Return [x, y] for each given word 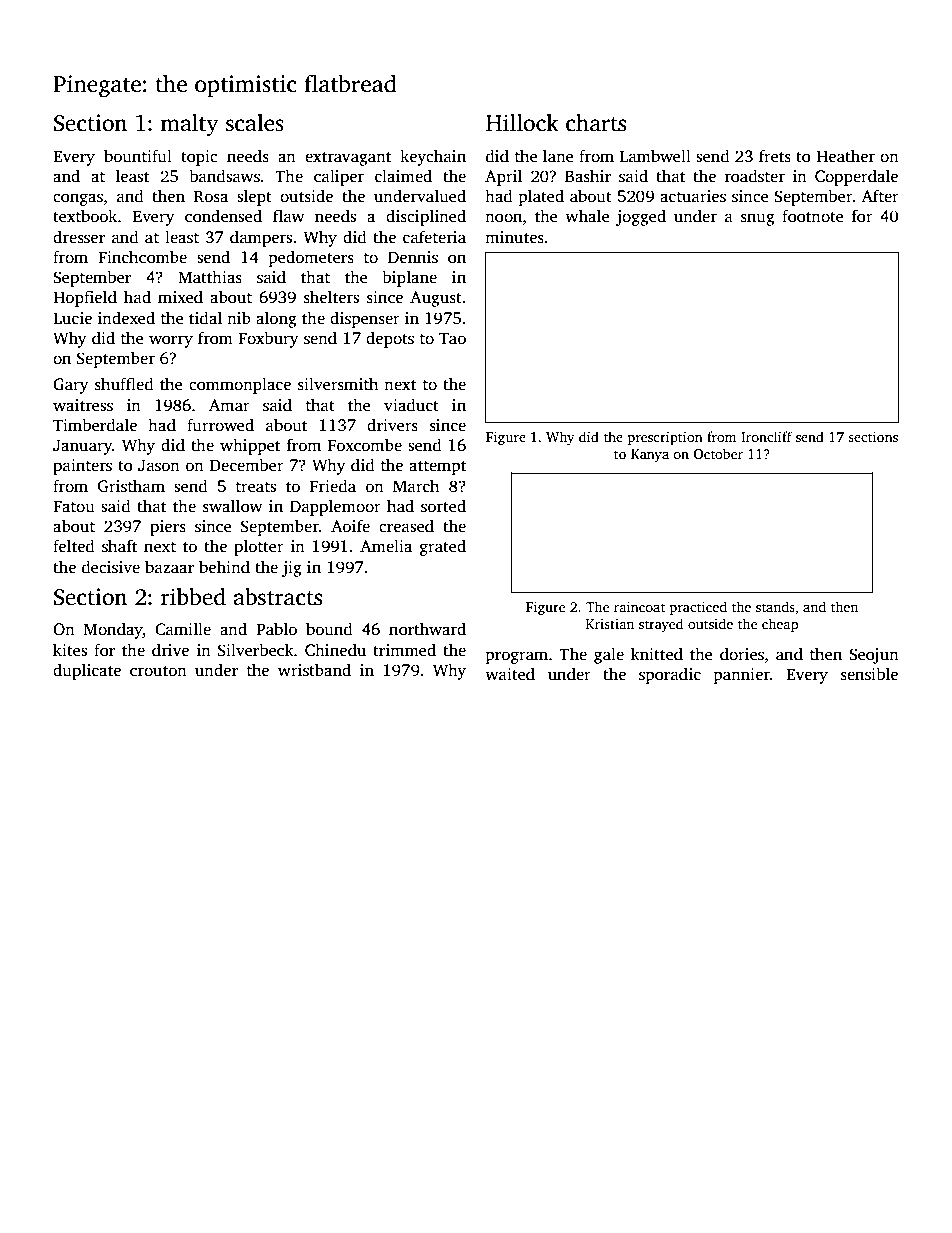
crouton [158, 671]
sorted [443, 506]
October [718, 453]
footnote [813, 216]
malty [189, 125]
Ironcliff [766, 436]
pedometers [311, 258]
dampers [261, 238]
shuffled [124, 384]
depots [390, 339]
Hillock [522, 123]
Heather [845, 155]
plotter [259, 547]
